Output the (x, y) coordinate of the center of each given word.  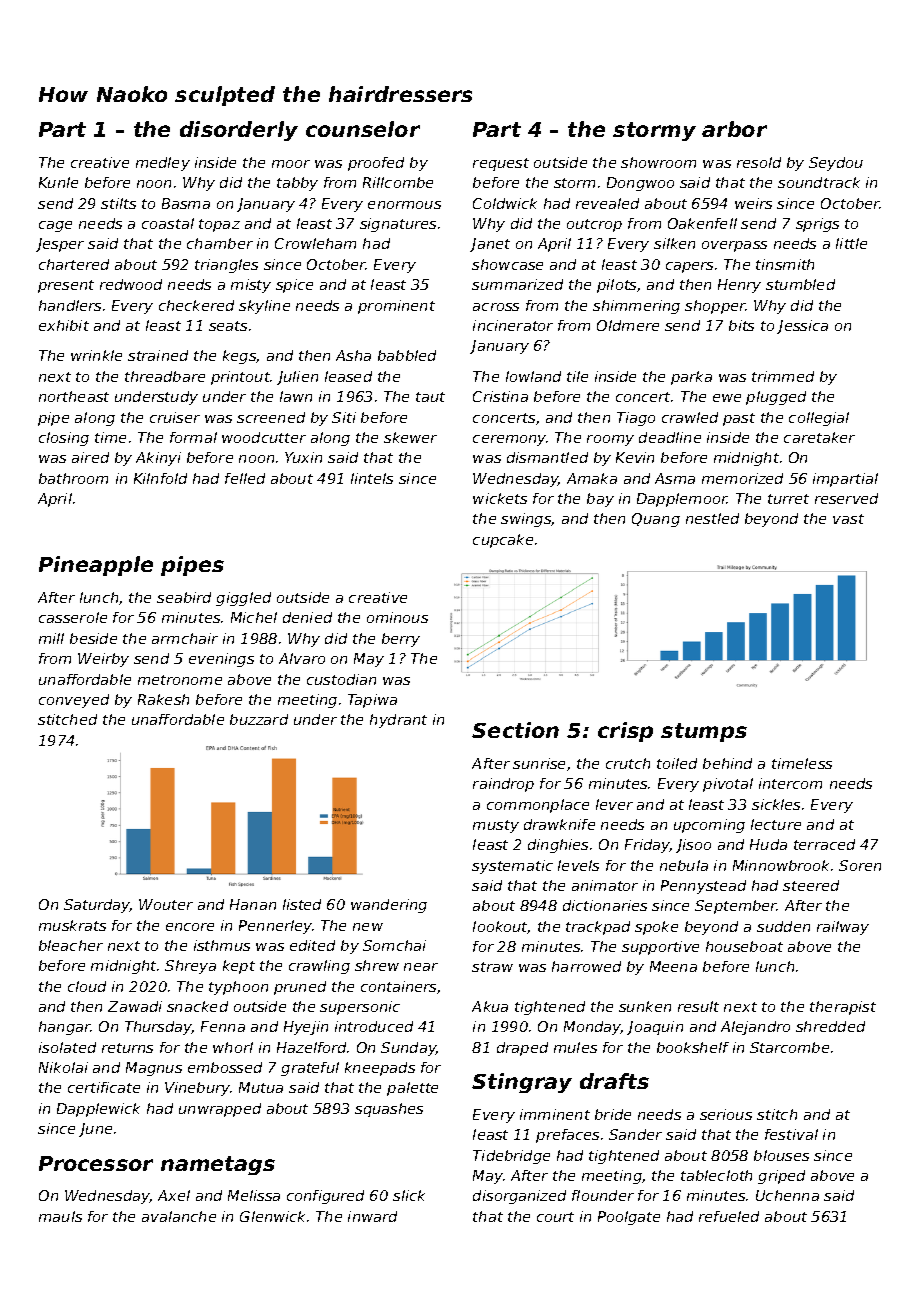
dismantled (547, 457)
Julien (297, 378)
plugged (776, 398)
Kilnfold (160, 478)
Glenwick (272, 1216)
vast (848, 519)
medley (163, 164)
